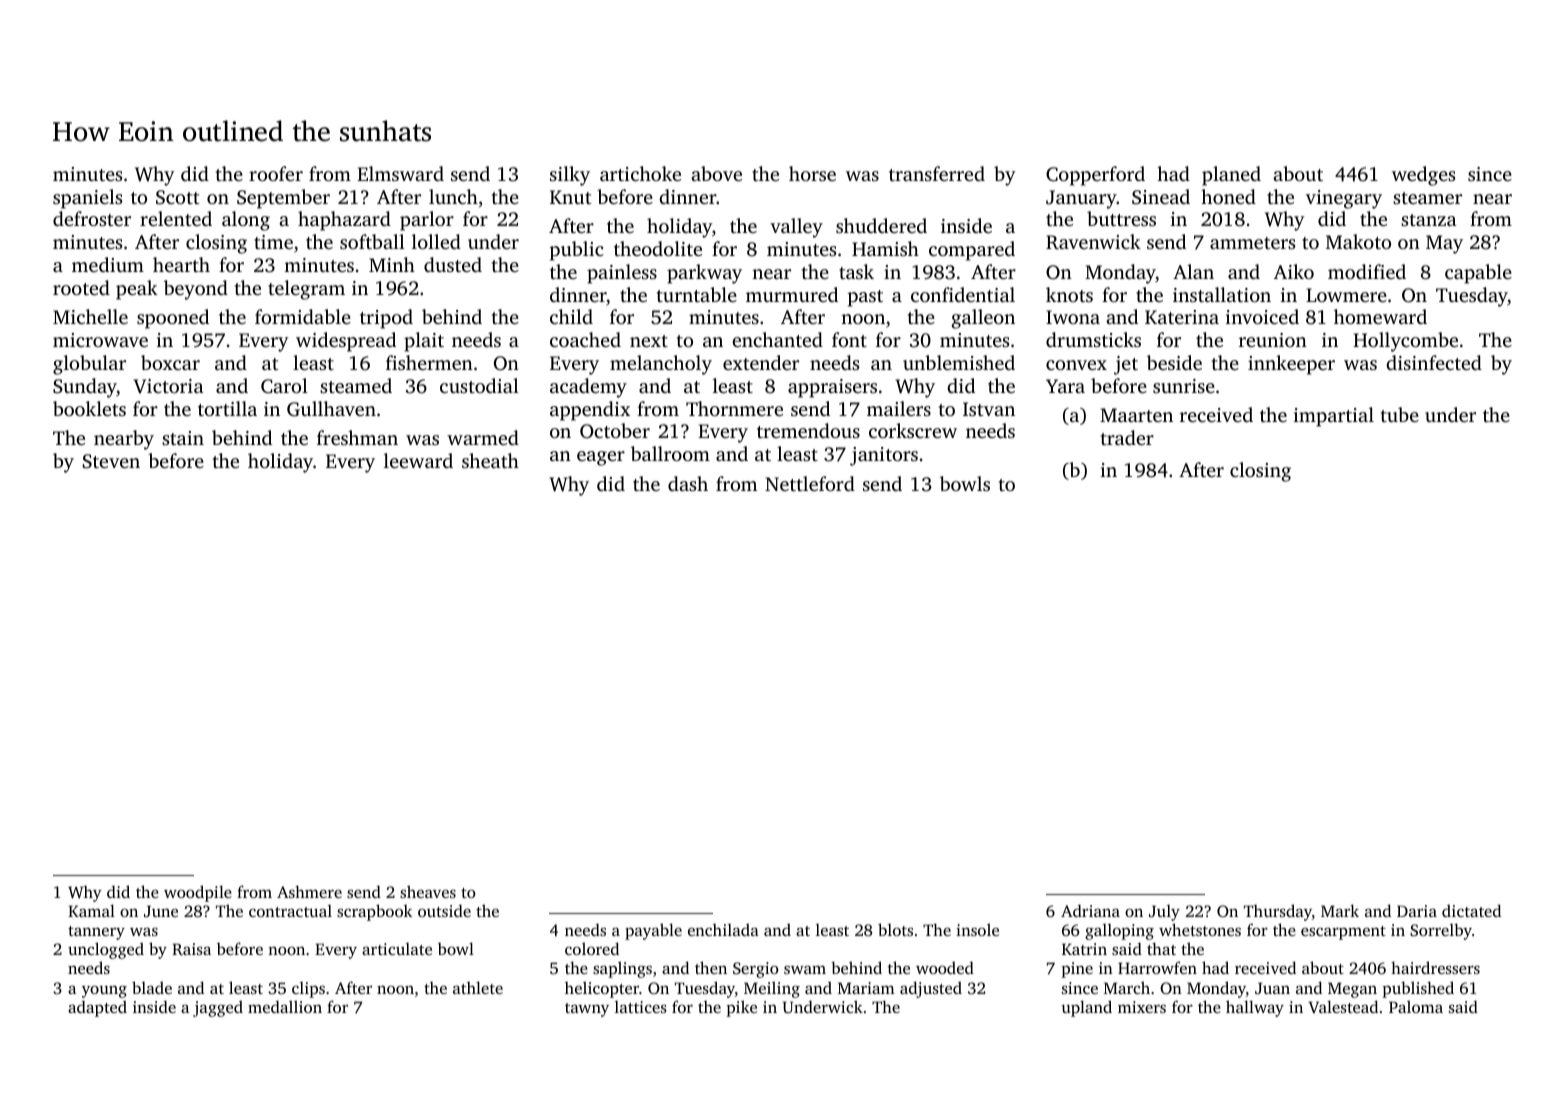 The height and width of the screenshot is (1107, 1565). Describe the element at coordinates (331, 409) in the screenshot. I see `Gullhaven` at that location.
